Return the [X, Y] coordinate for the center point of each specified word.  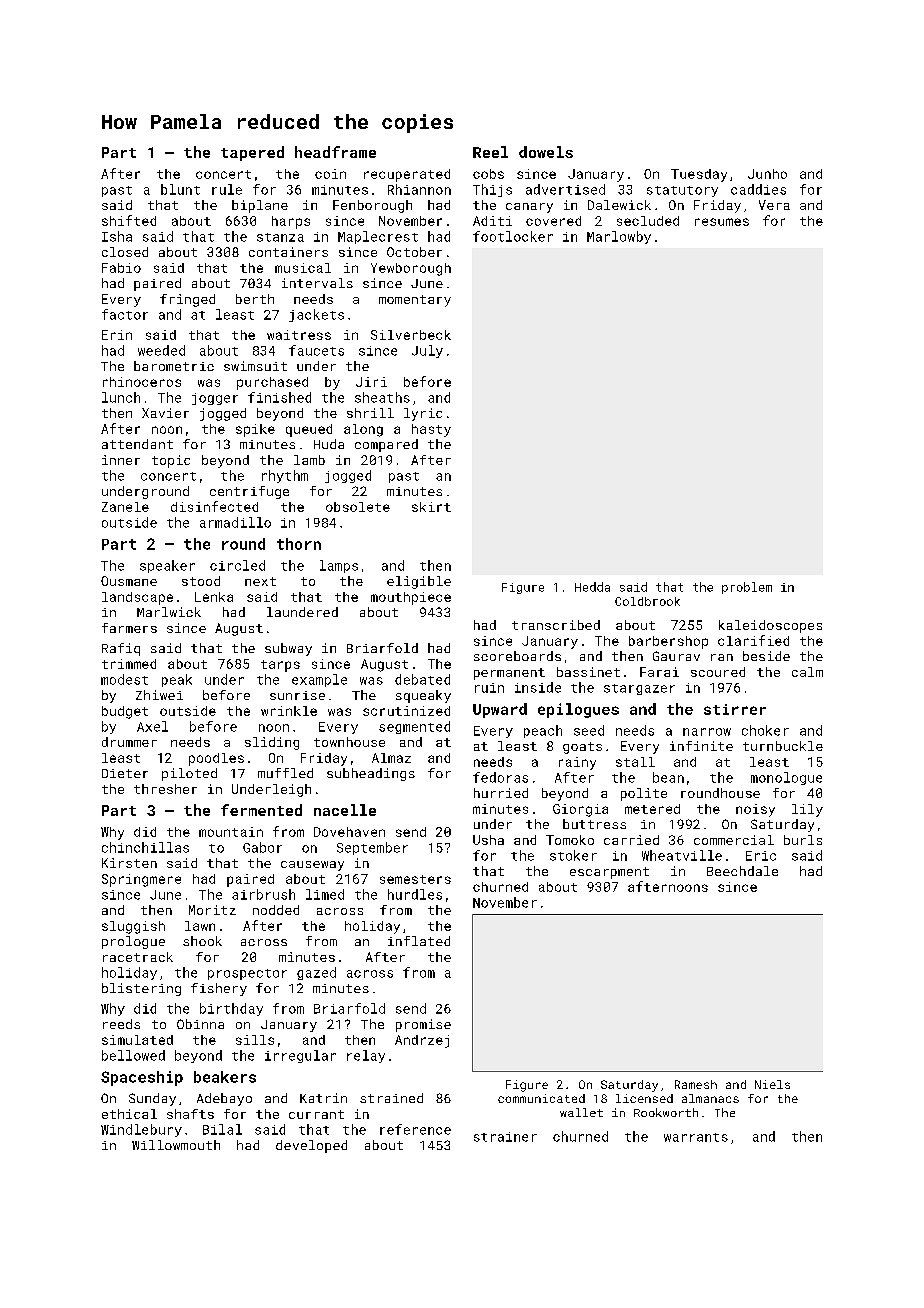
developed [311, 1146]
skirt [431, 507]
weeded [161, 350]
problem [747, 588]
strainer [505, 1137]
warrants [696, 1137]
